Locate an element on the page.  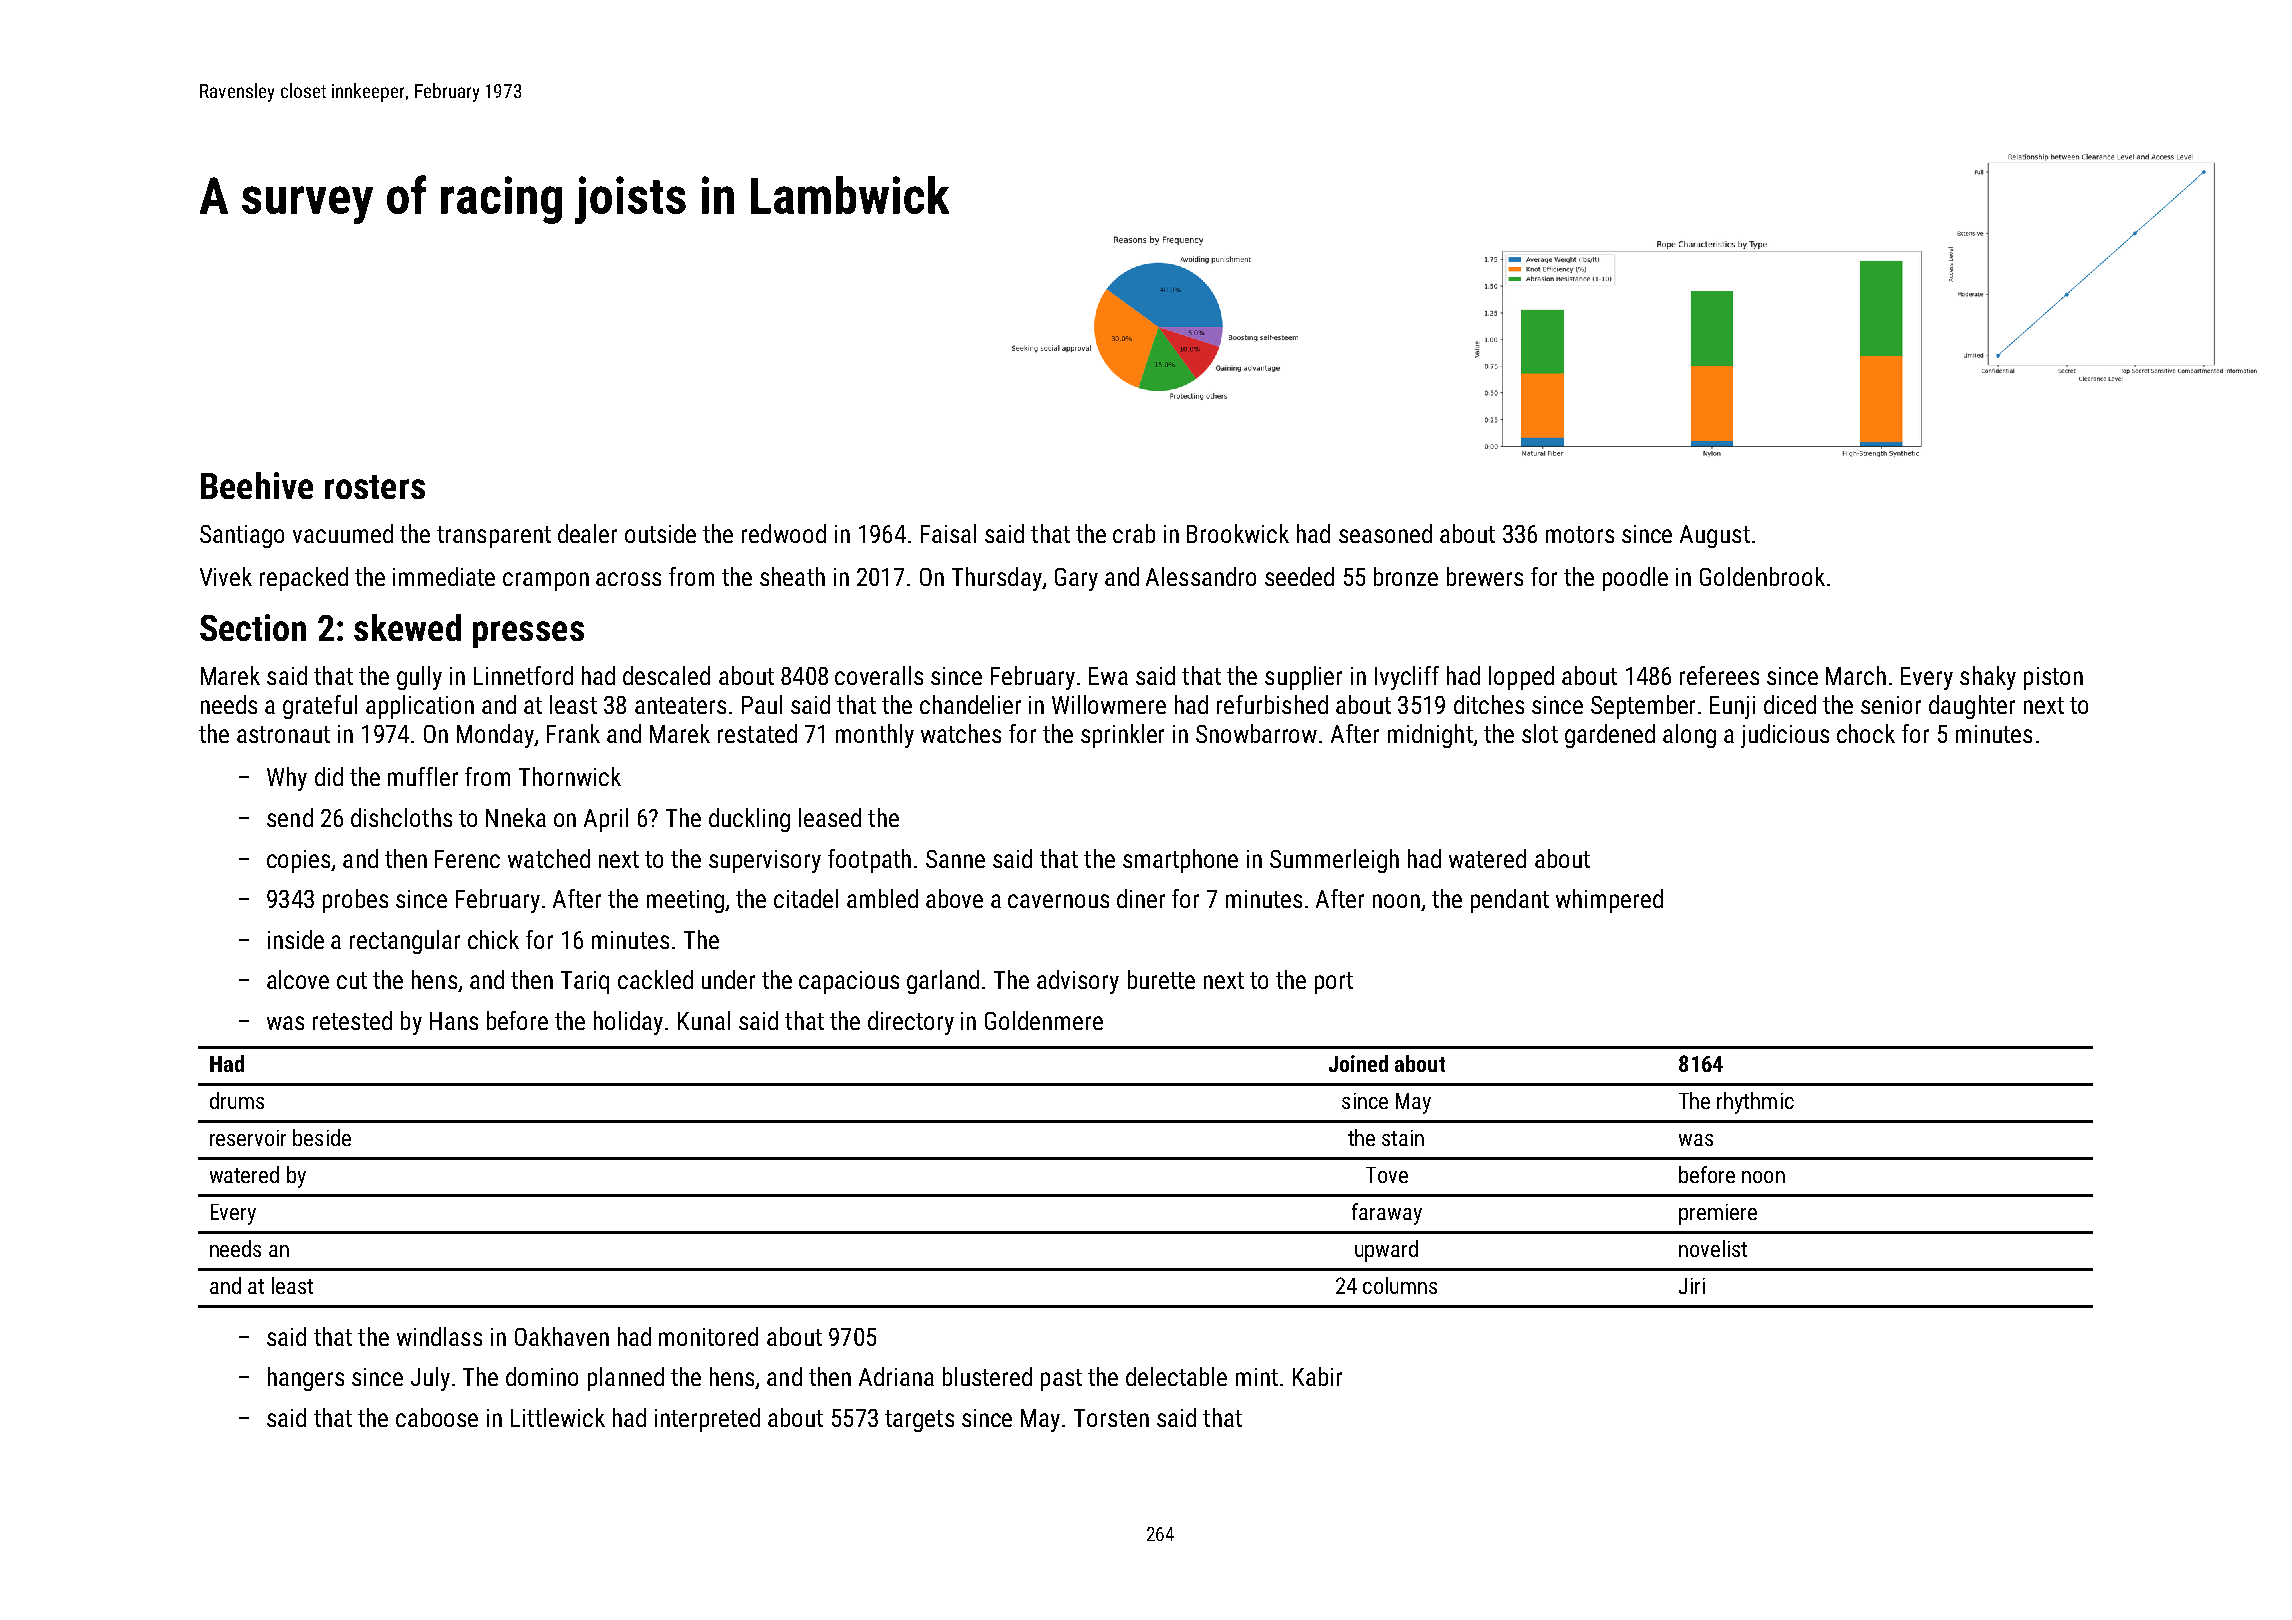
Brookwick is located at coordinates (1238, 533).
